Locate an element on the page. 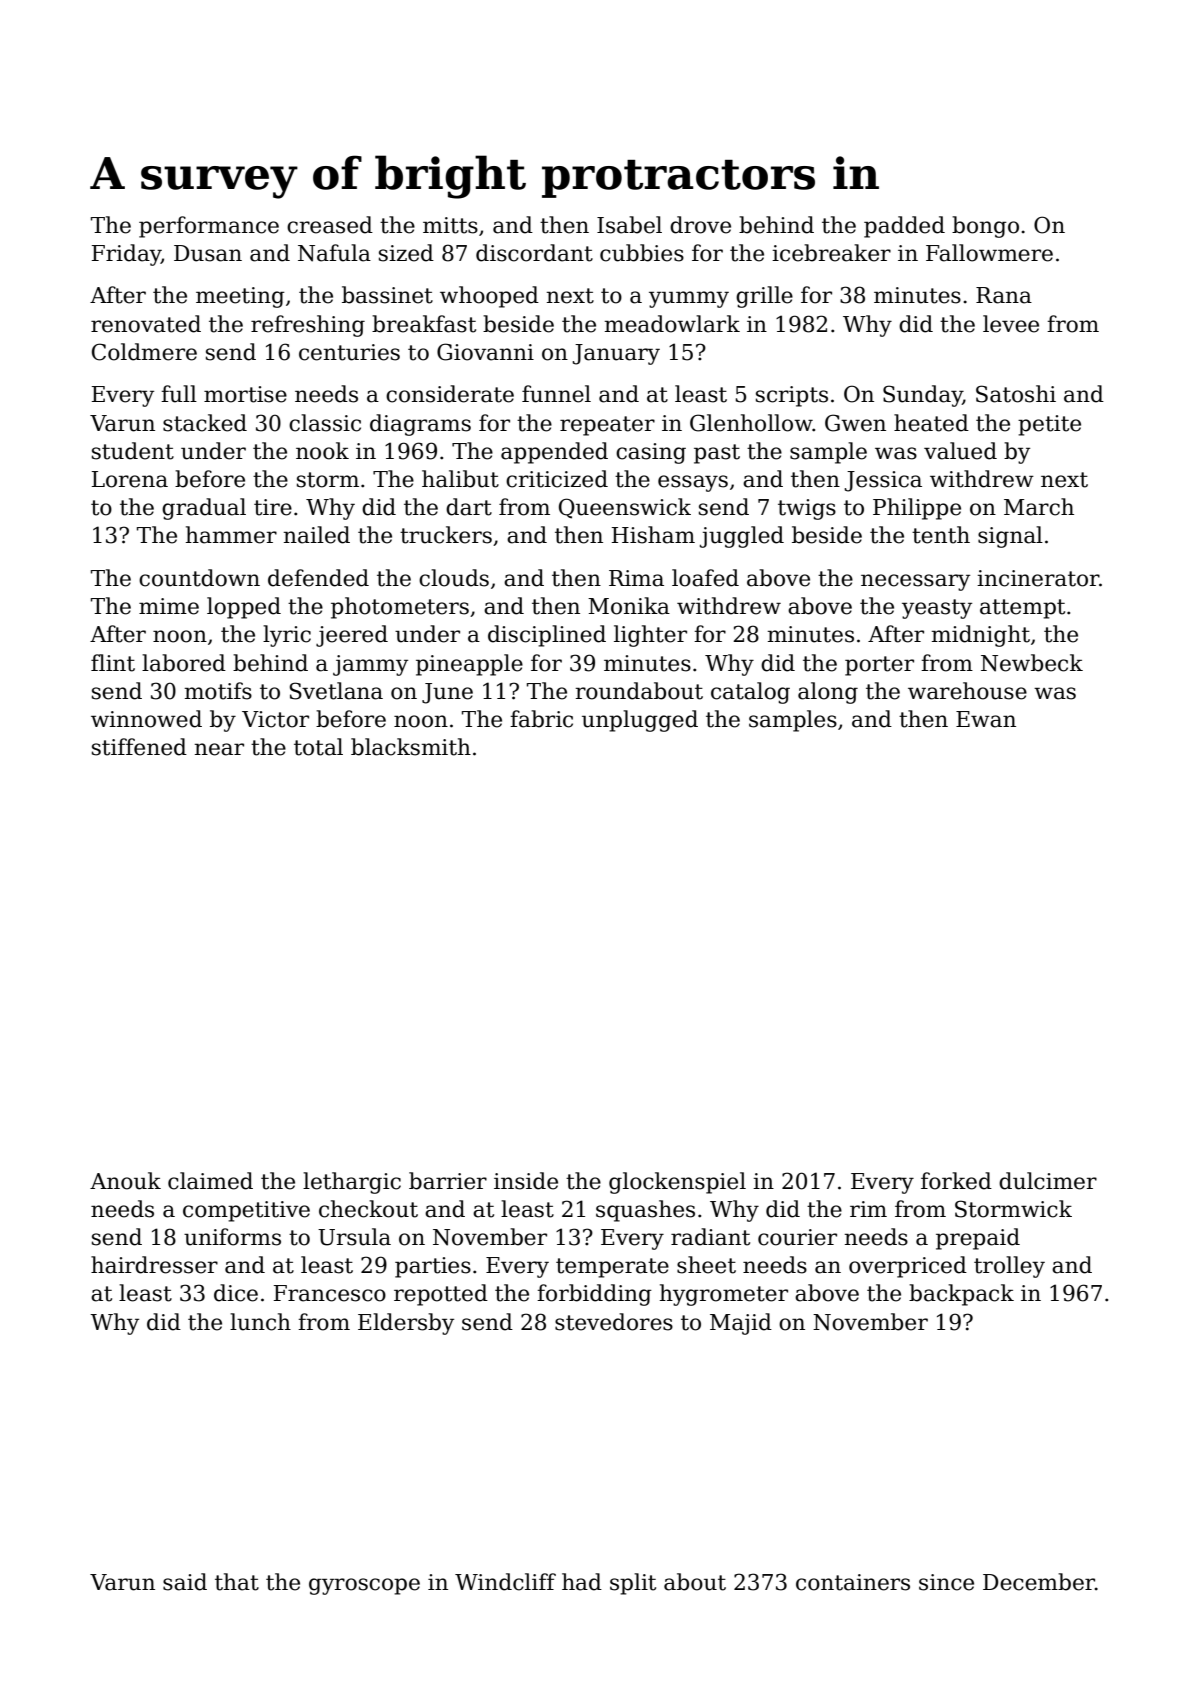 This document has width=1203, height=1701. along is located at coordinates (828, 693).
